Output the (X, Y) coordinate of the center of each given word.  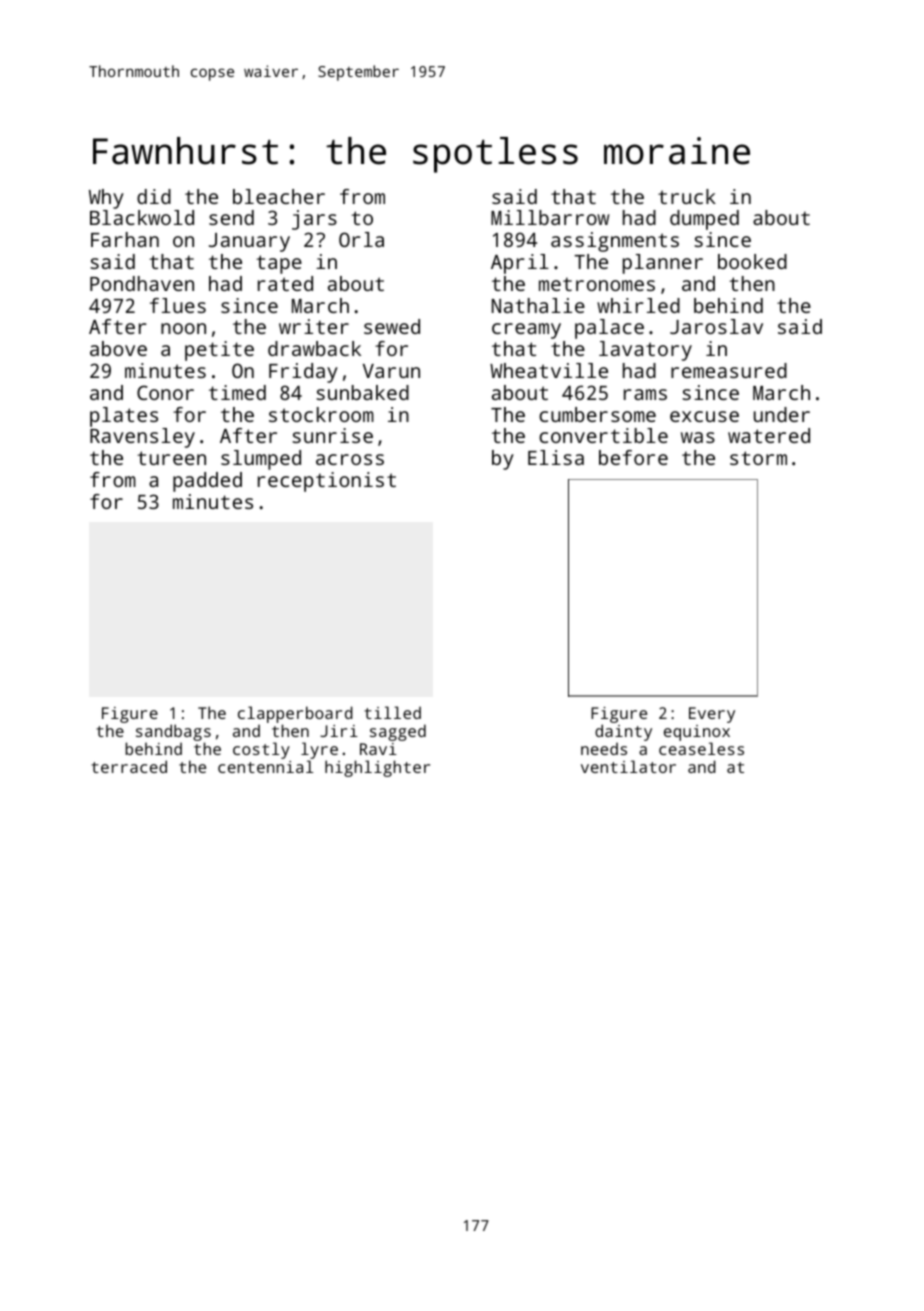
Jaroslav (716, 326)
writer (314, 326)
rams (645, 394)
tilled (392, 712)
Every (712, 715)
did (154, 196)
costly (261, 750)
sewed (392, 326)
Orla (361, 239)
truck (687, 196)
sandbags (173, 732)
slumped (261, 460)
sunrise (332, 435)
